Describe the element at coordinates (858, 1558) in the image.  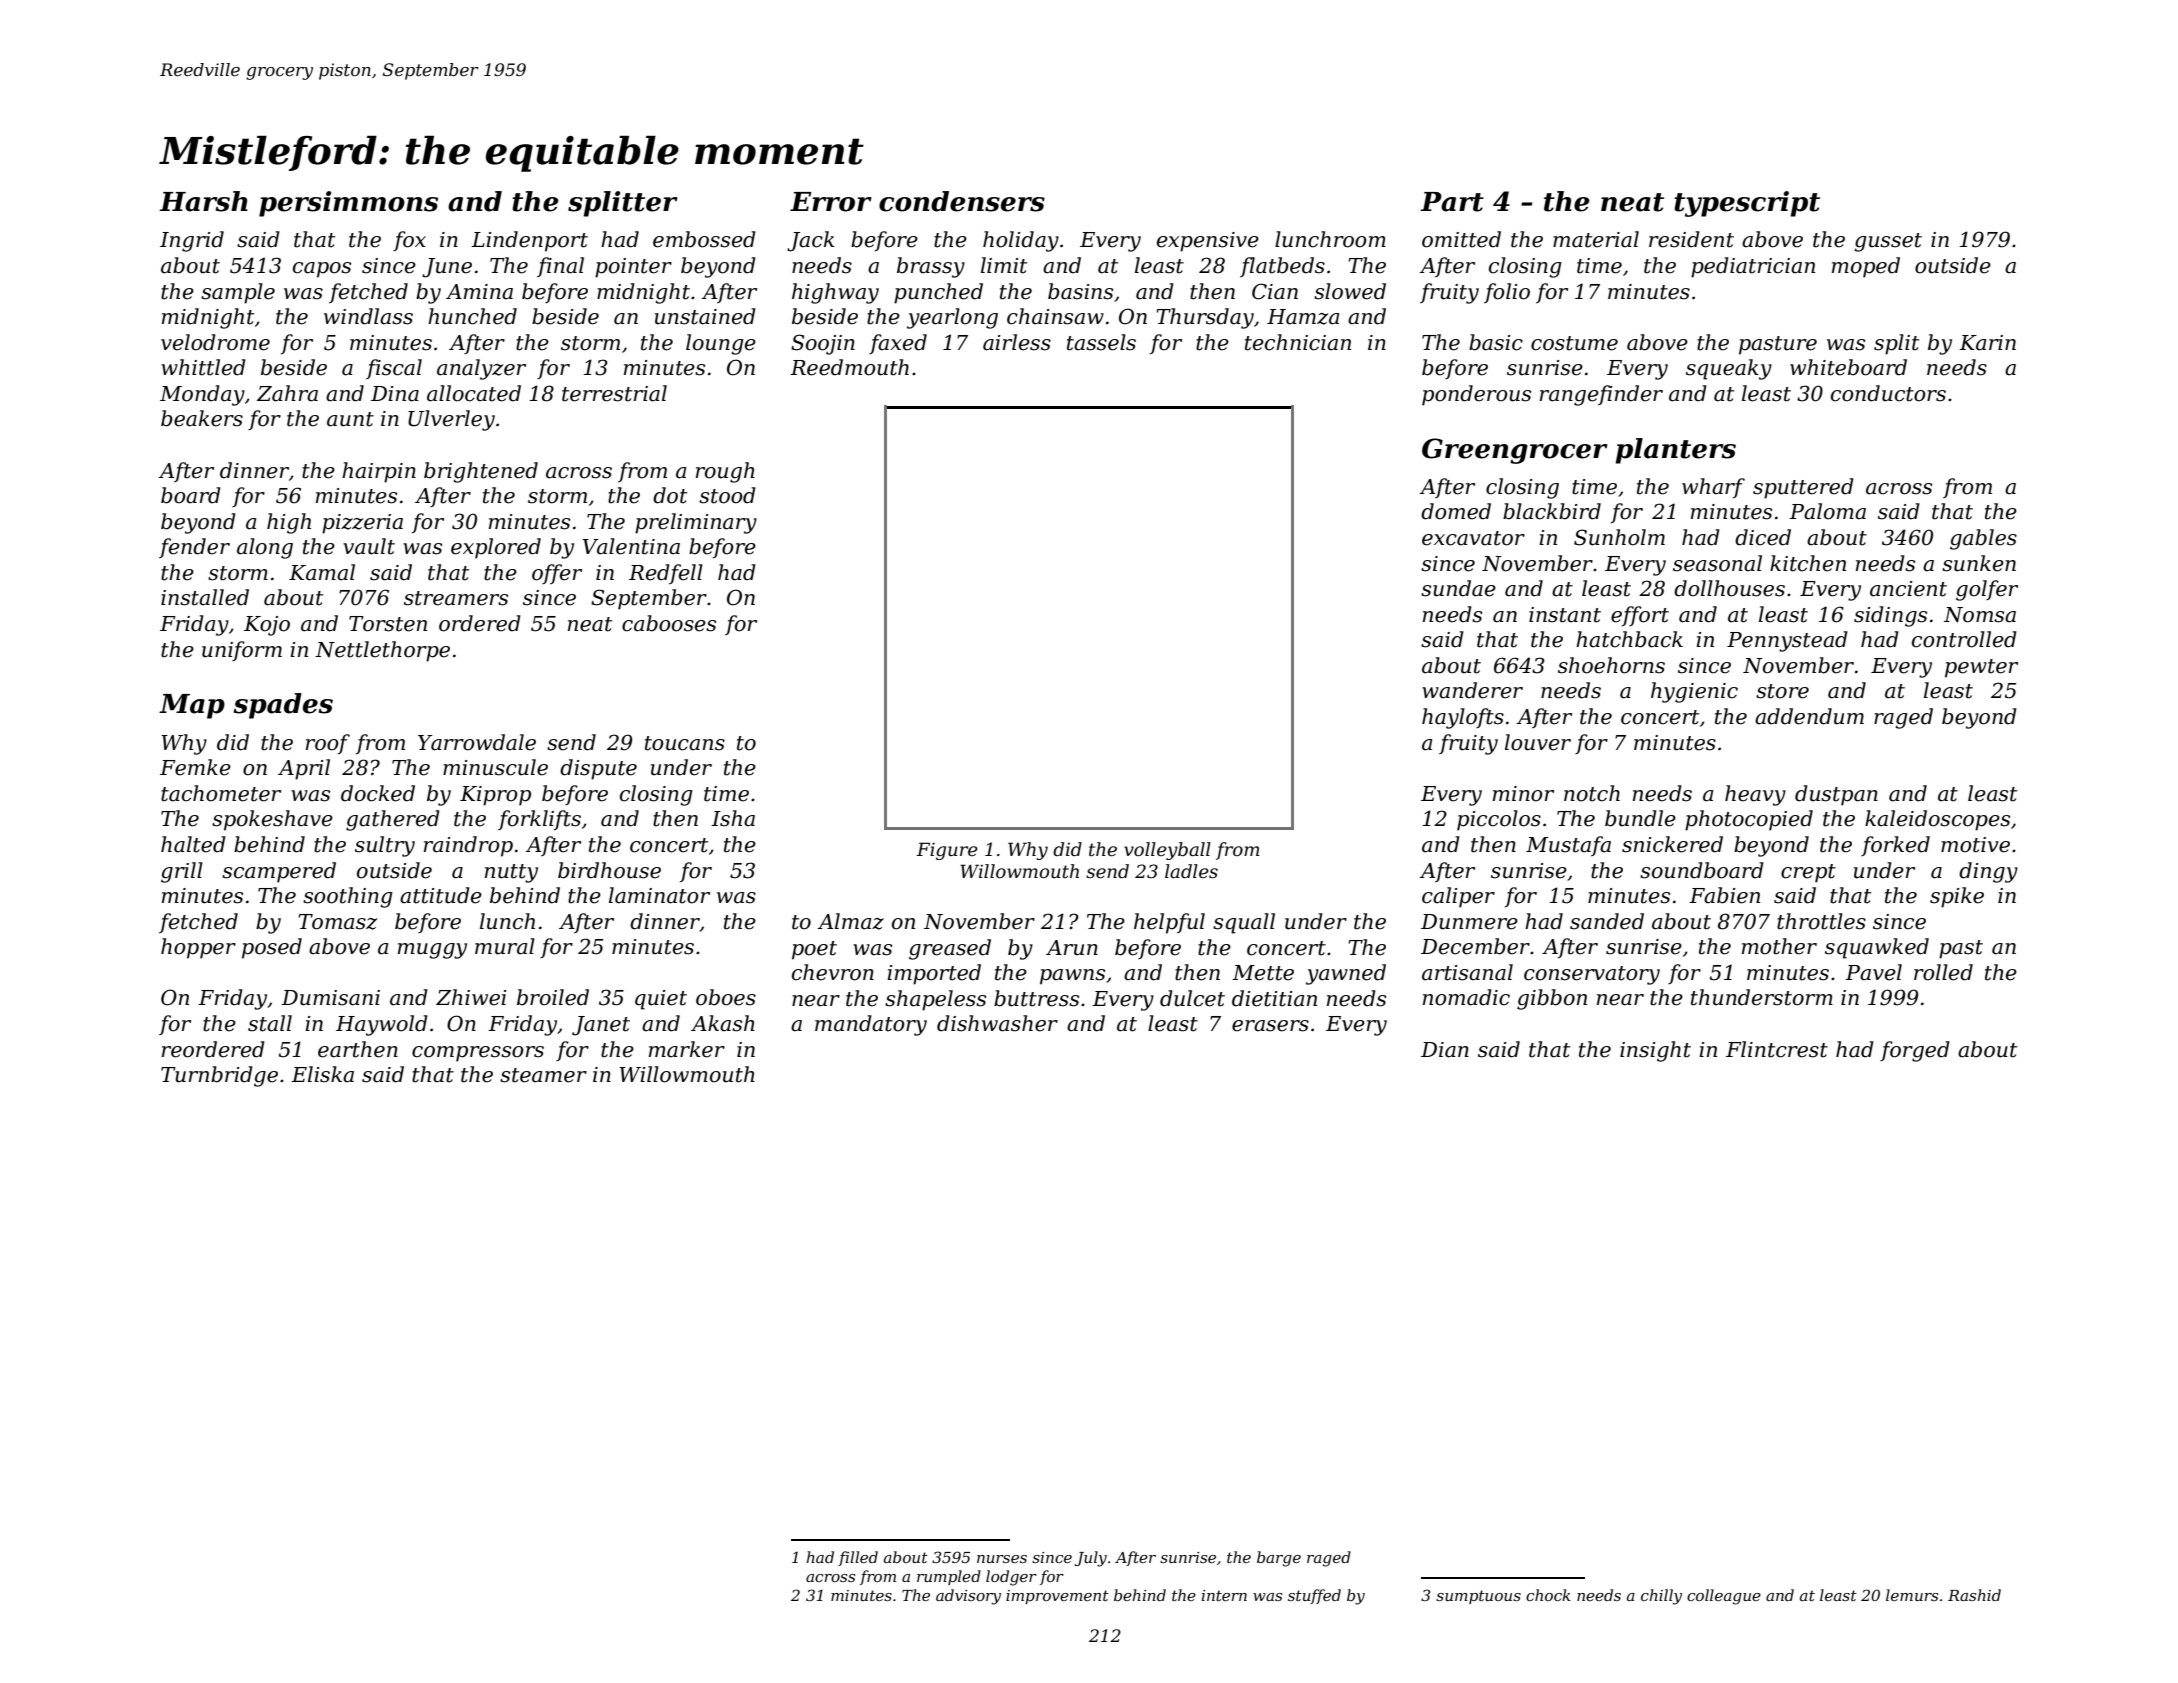
I see `filled` at that location.
